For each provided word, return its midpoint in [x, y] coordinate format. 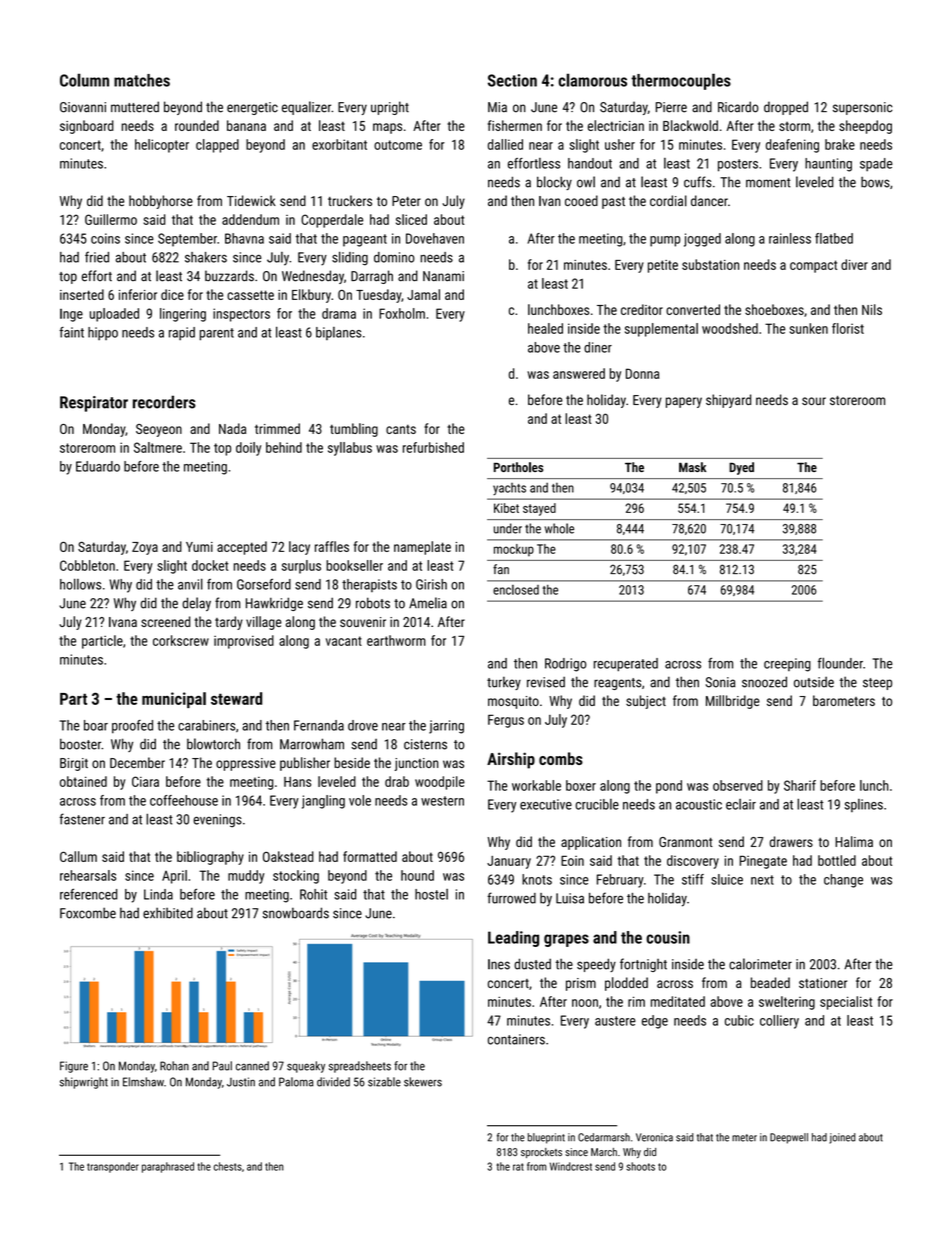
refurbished [433, 447]
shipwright [84, 1083]
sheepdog [865, 127]
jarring [446, 727]
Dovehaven [435, 238]
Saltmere [158, 447]
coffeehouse [184, 800]
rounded [197, 125]
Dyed [741, 468]
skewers [423, 1082]
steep [877, 684]
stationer [823, 983]
